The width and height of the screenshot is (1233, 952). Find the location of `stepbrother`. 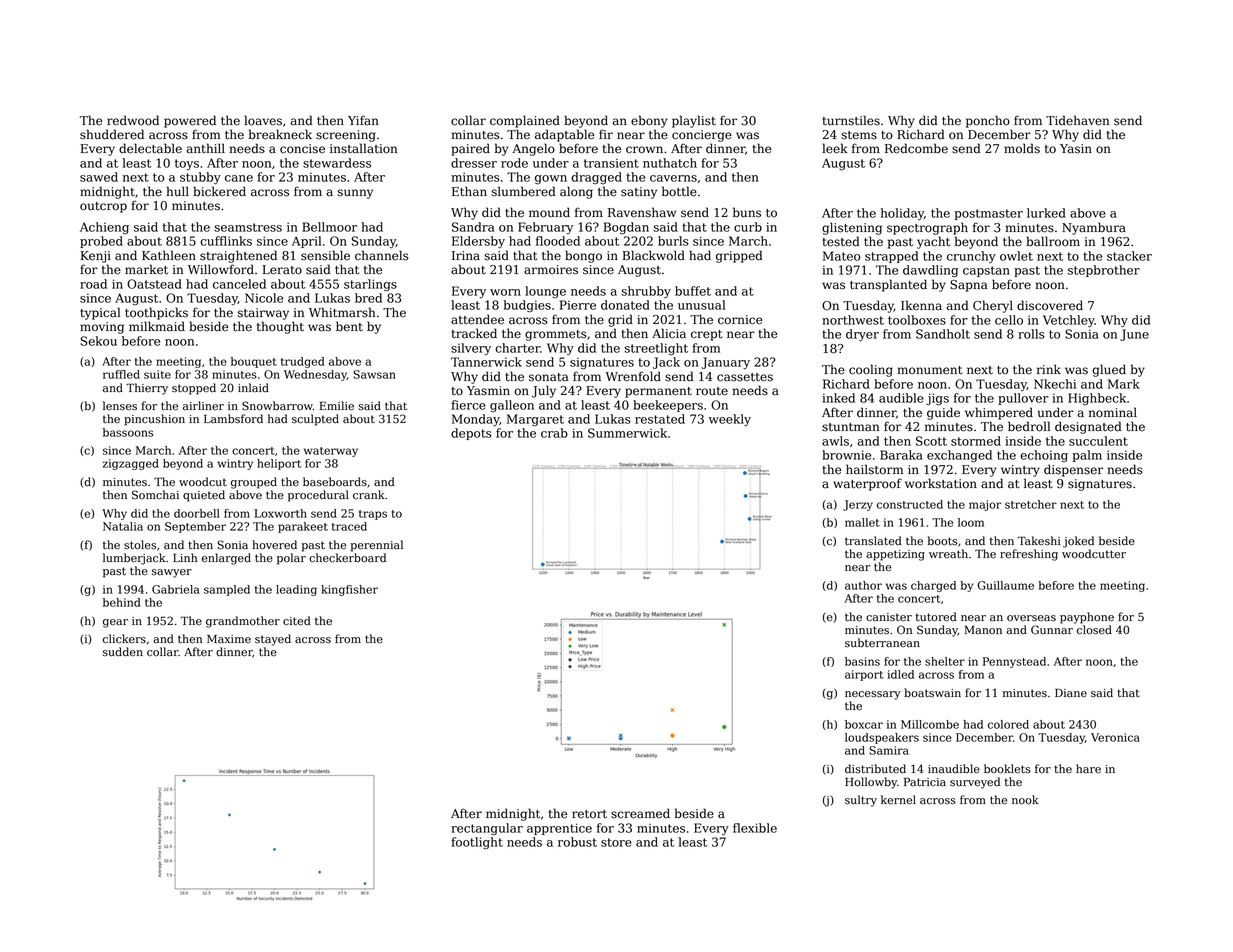

stepbrother is located at coordinates (1104, 271).
